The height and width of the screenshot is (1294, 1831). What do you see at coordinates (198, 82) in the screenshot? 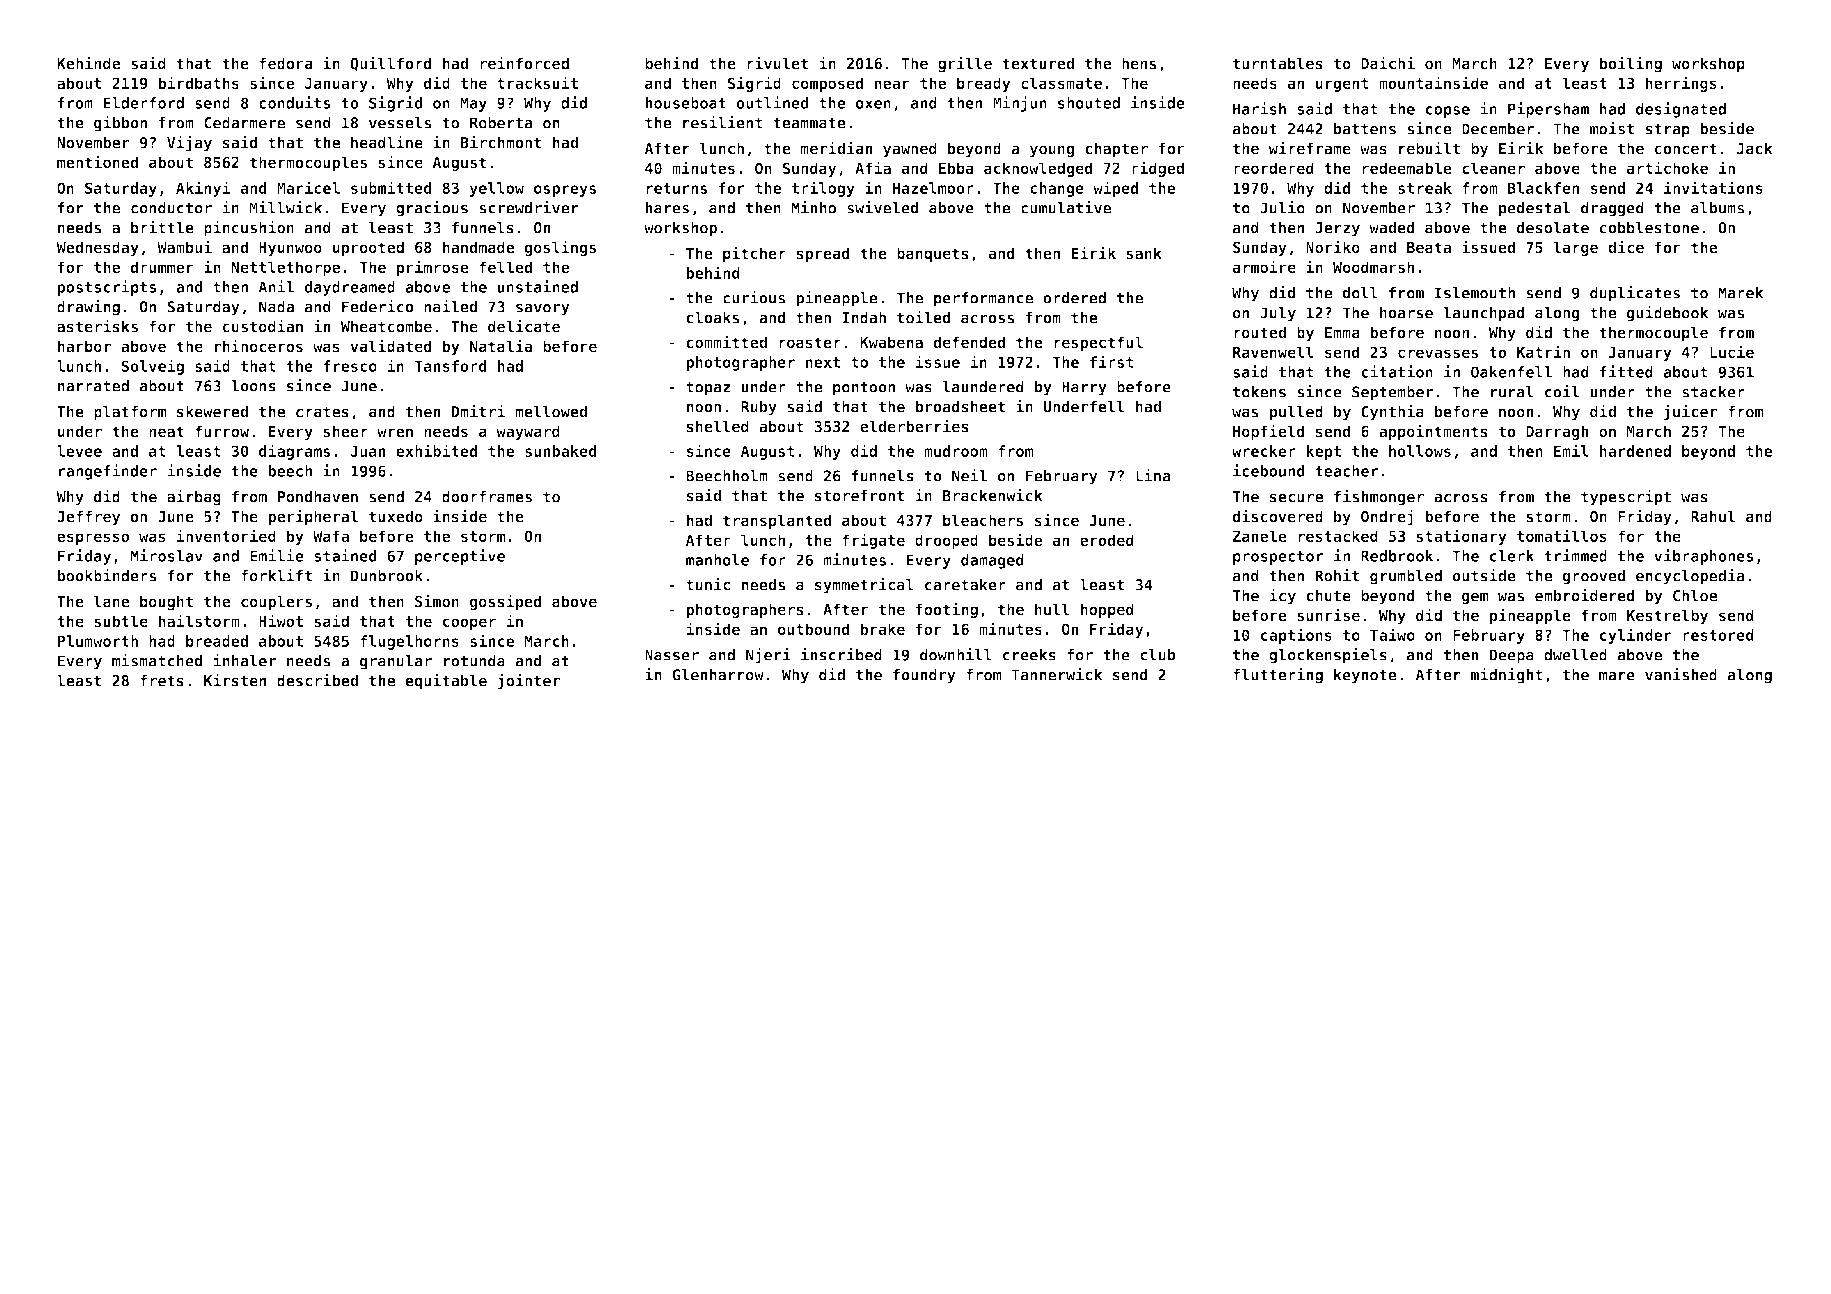
I see `birdbaths` at bounding box center [198, 82].
